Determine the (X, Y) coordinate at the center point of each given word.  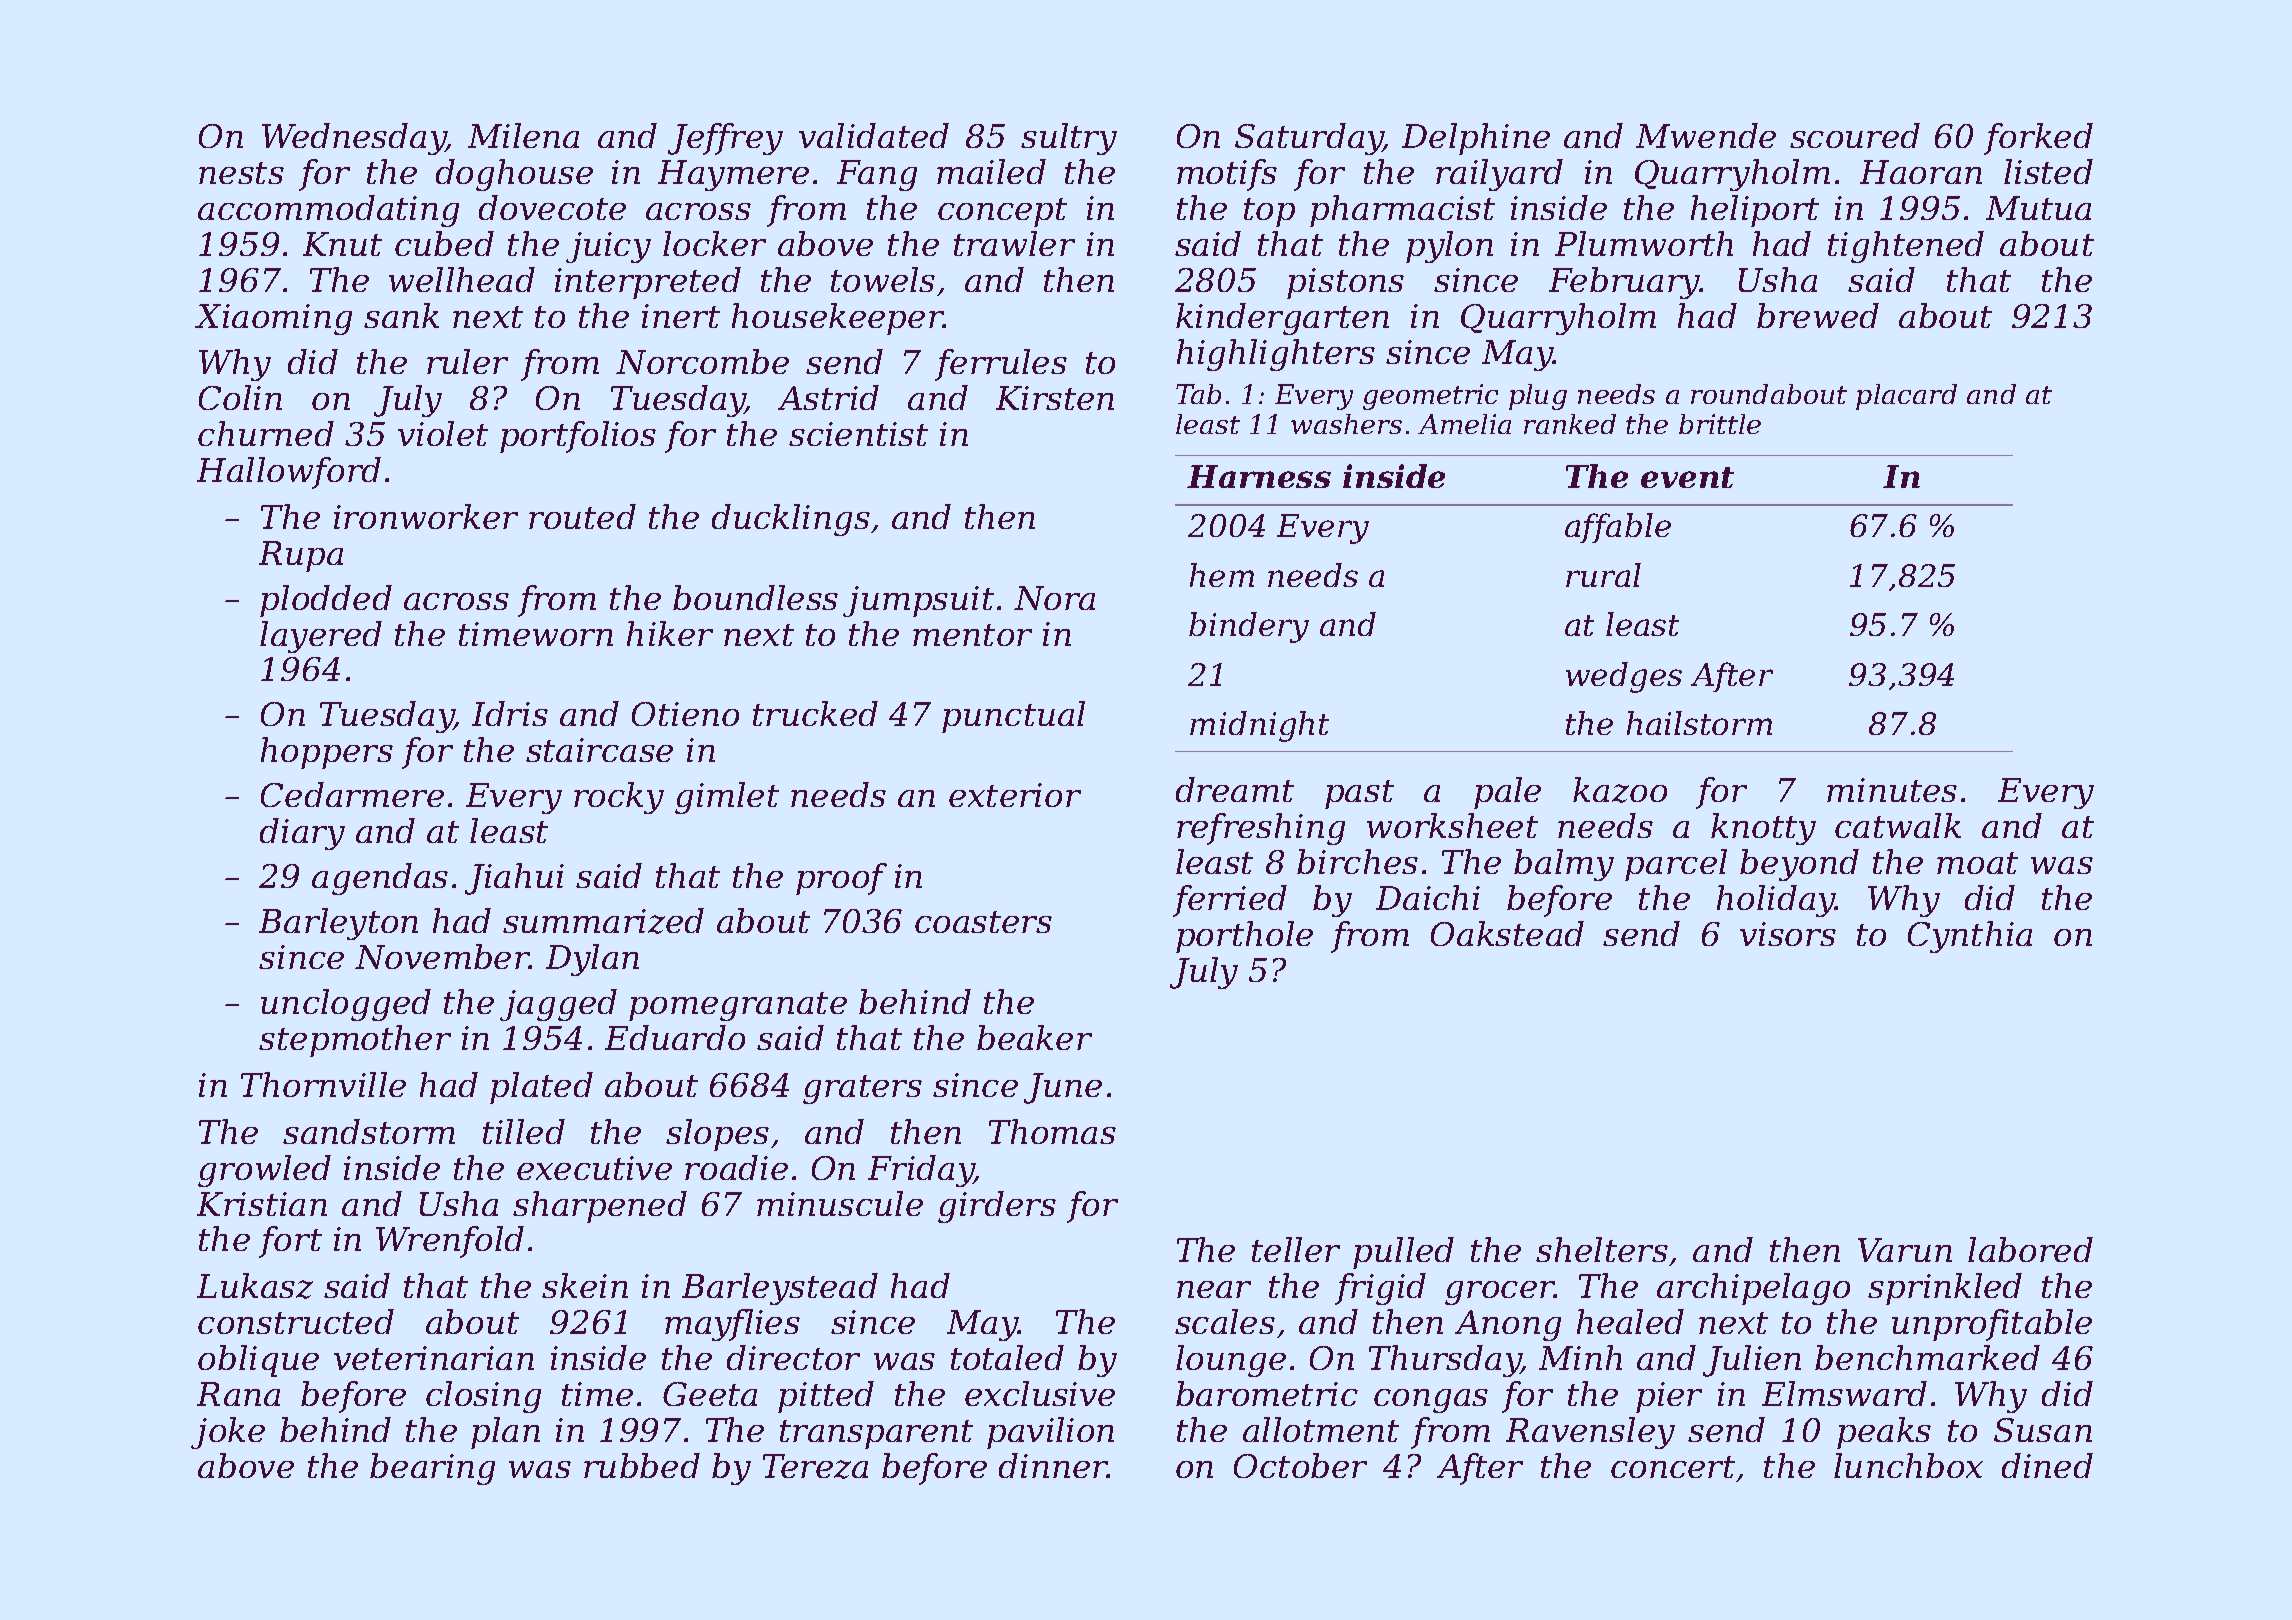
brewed (1818, 315)
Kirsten (1055, 398)
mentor (972, 635)
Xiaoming (273, 319)
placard (1906, 397)
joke (228, 1433)
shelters (1602, 1249)
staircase (599, 750)
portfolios (578, 437)
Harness (1259, 476)
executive (594, 1168)
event (1687, 477)
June (1063, 1088)
